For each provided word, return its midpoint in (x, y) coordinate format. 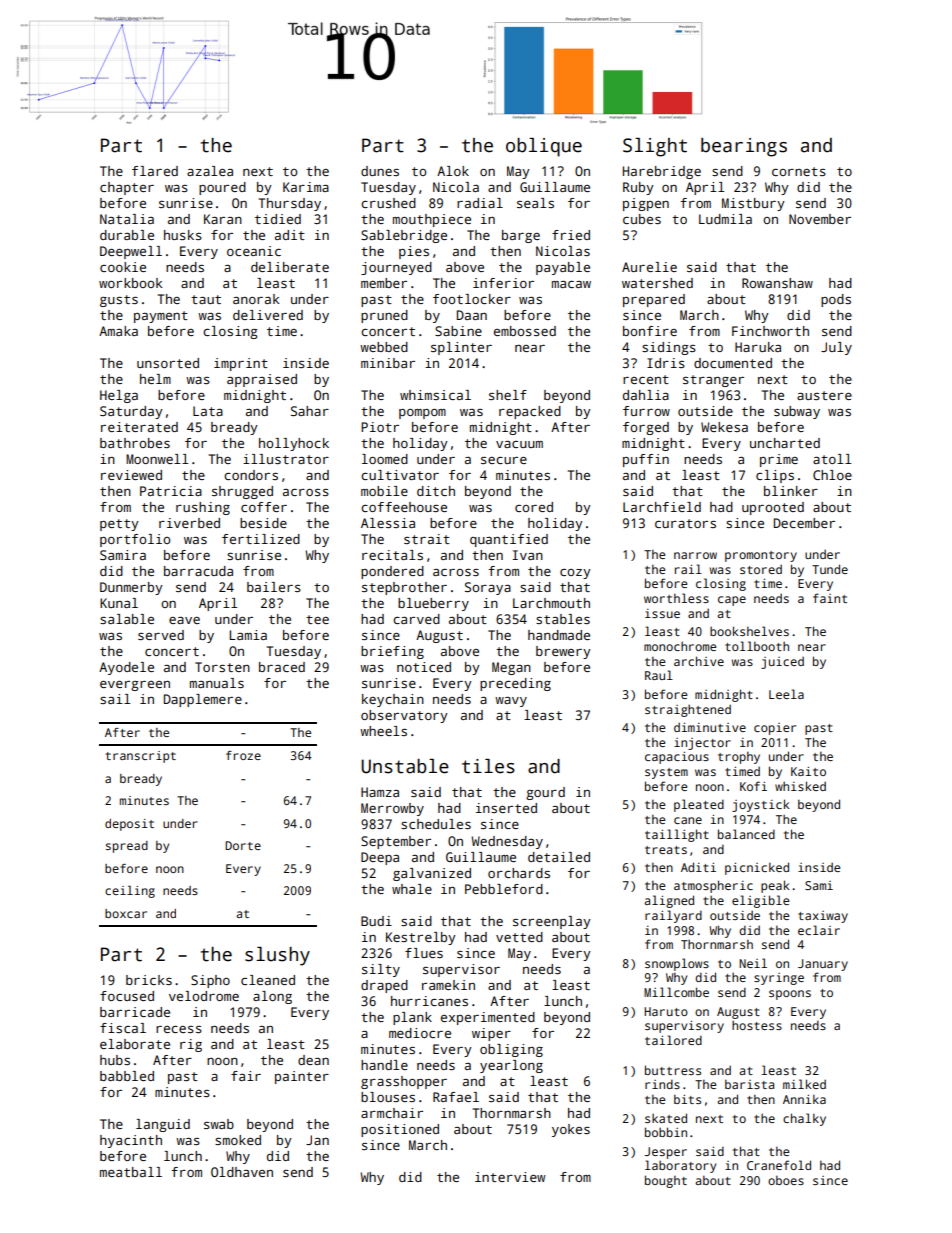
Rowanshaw (777, 283)
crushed (388, 203)
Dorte (243, 845)
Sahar (310, 411)
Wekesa (724, 427)
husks (183, 235)
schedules (436, 824)
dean (313, 1060)
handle (384, 1065)
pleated (699, 805)
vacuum (519, 444)
